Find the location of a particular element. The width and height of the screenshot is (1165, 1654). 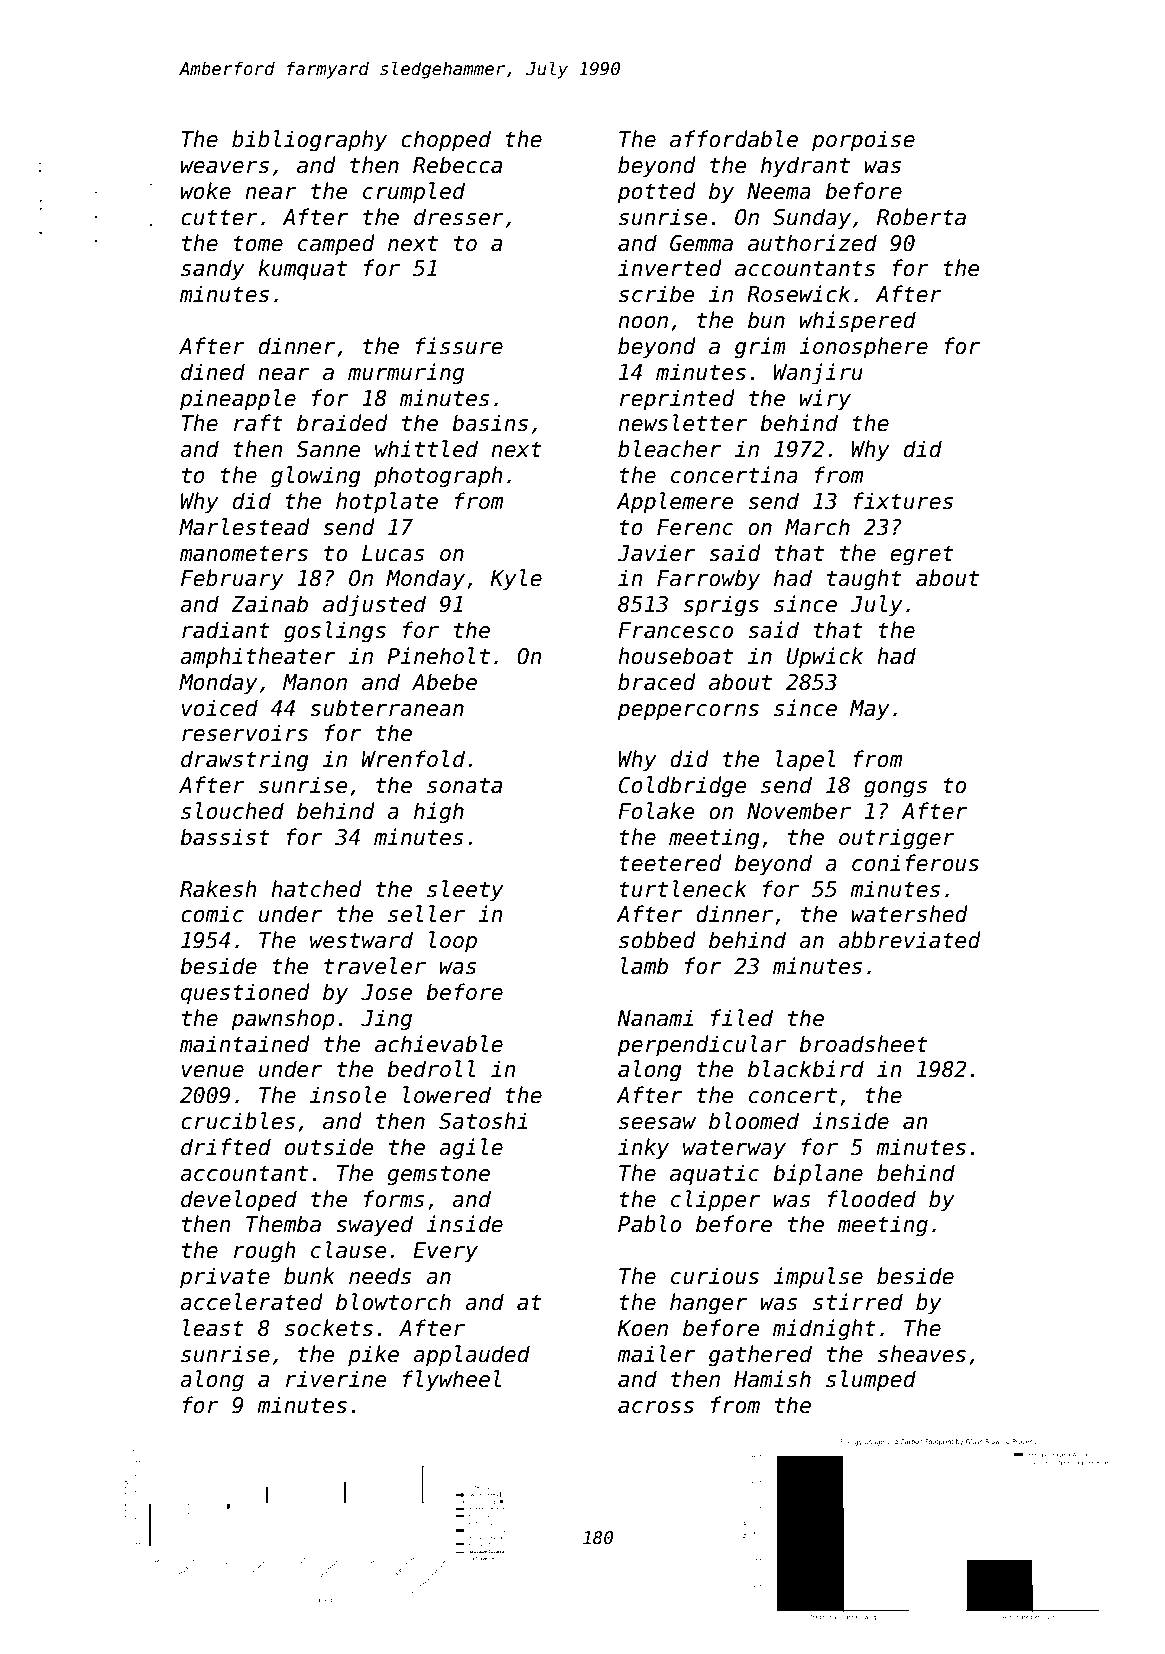

weavers is located at coordinates (225, 167).
